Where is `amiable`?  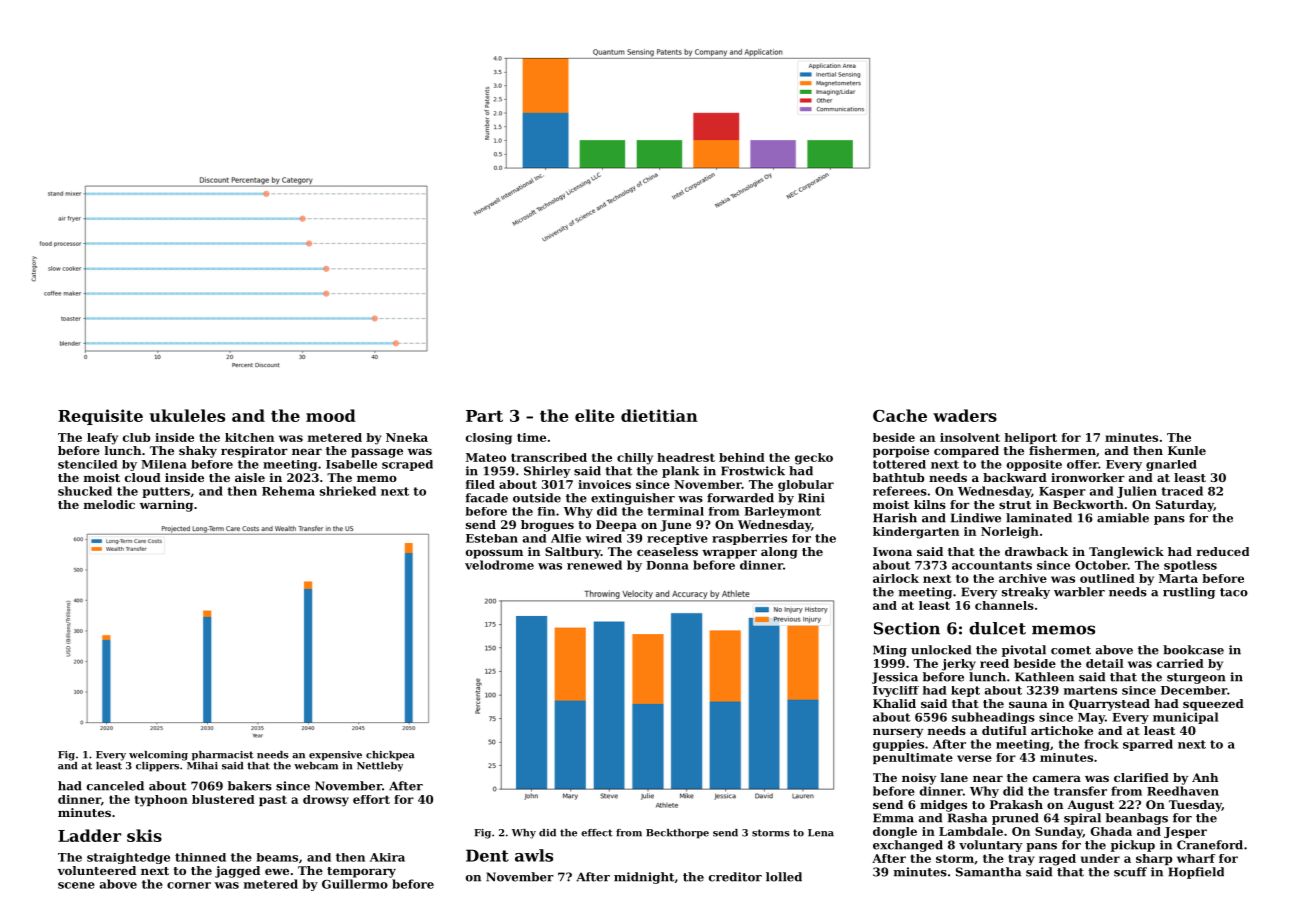
amiable is located at coordinates (1123, 518).
